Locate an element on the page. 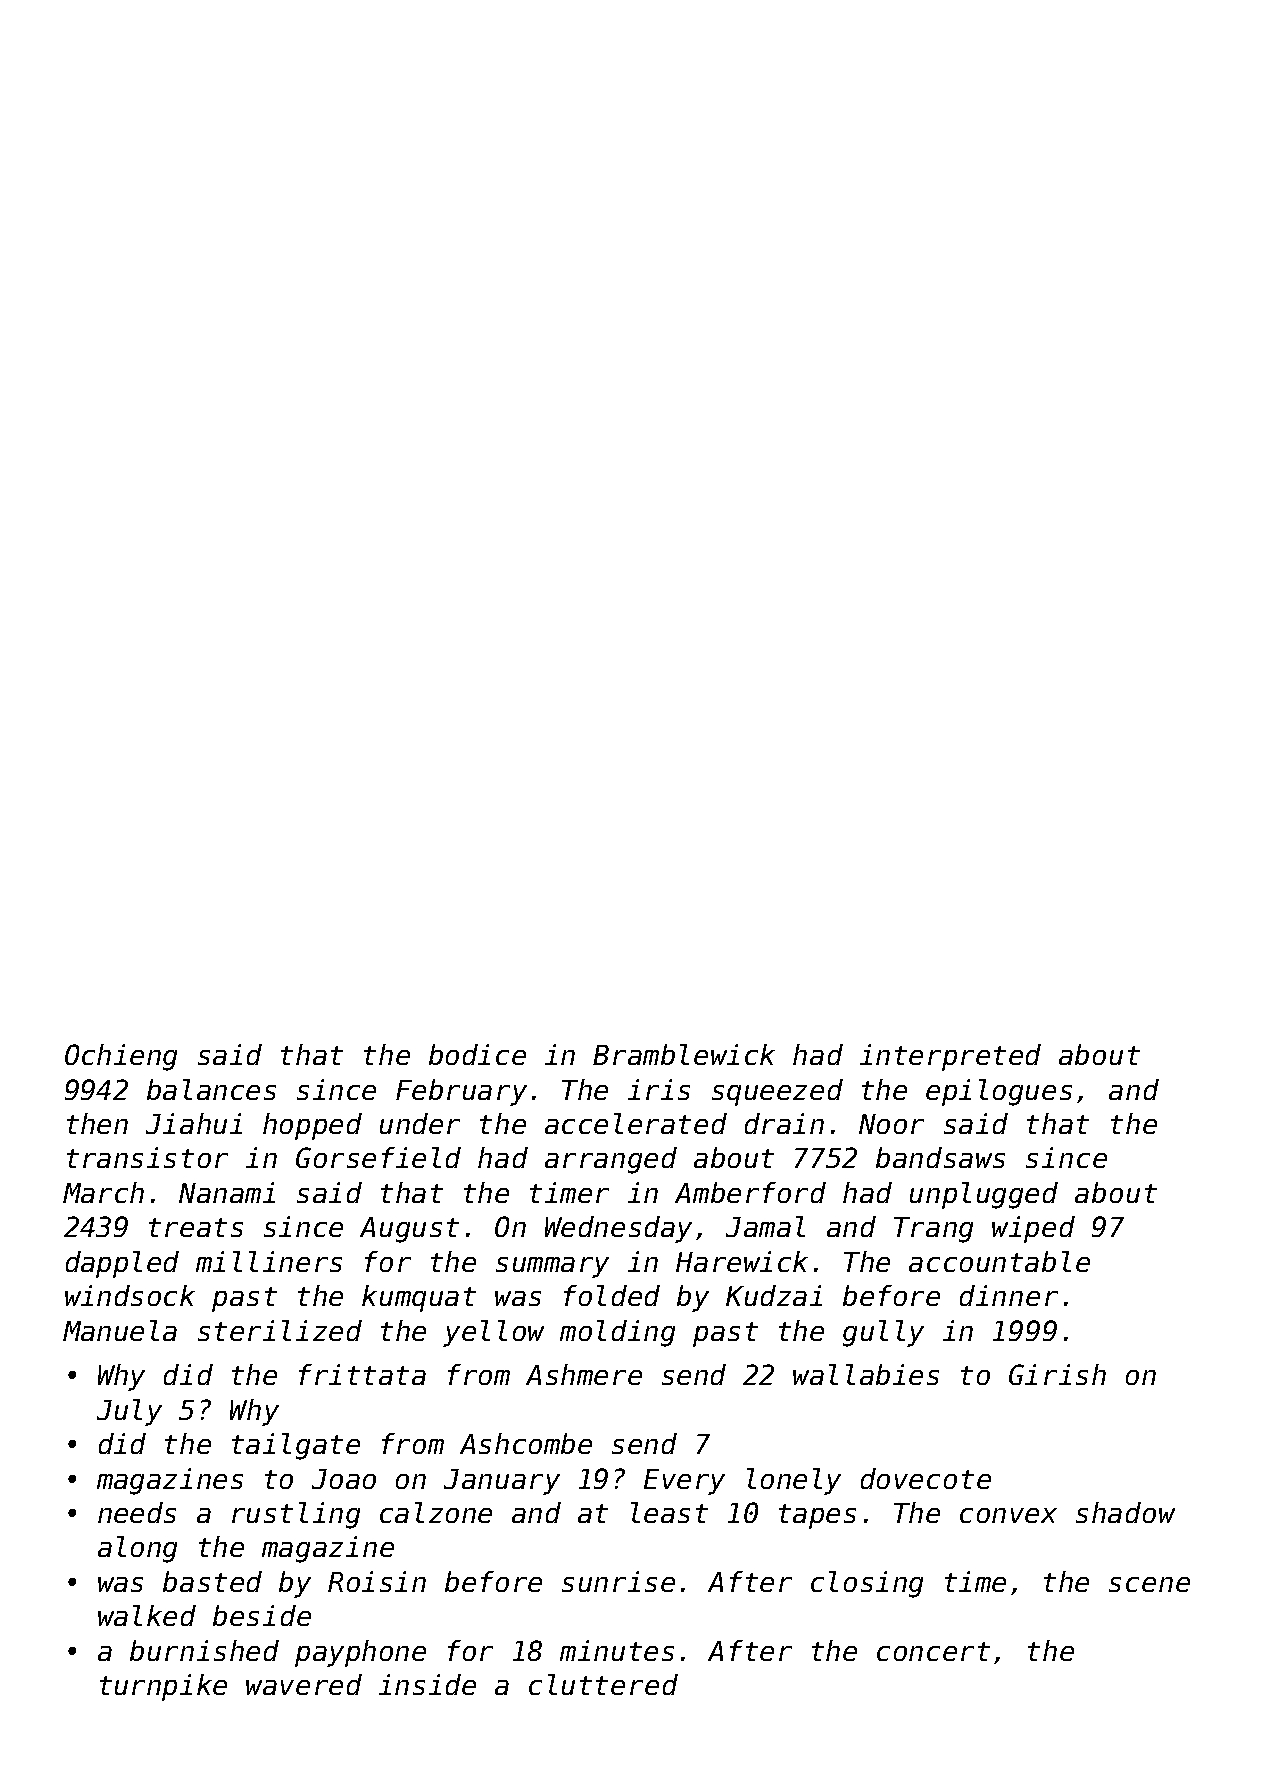  wallabies is located at coordinates (866, 1374).
